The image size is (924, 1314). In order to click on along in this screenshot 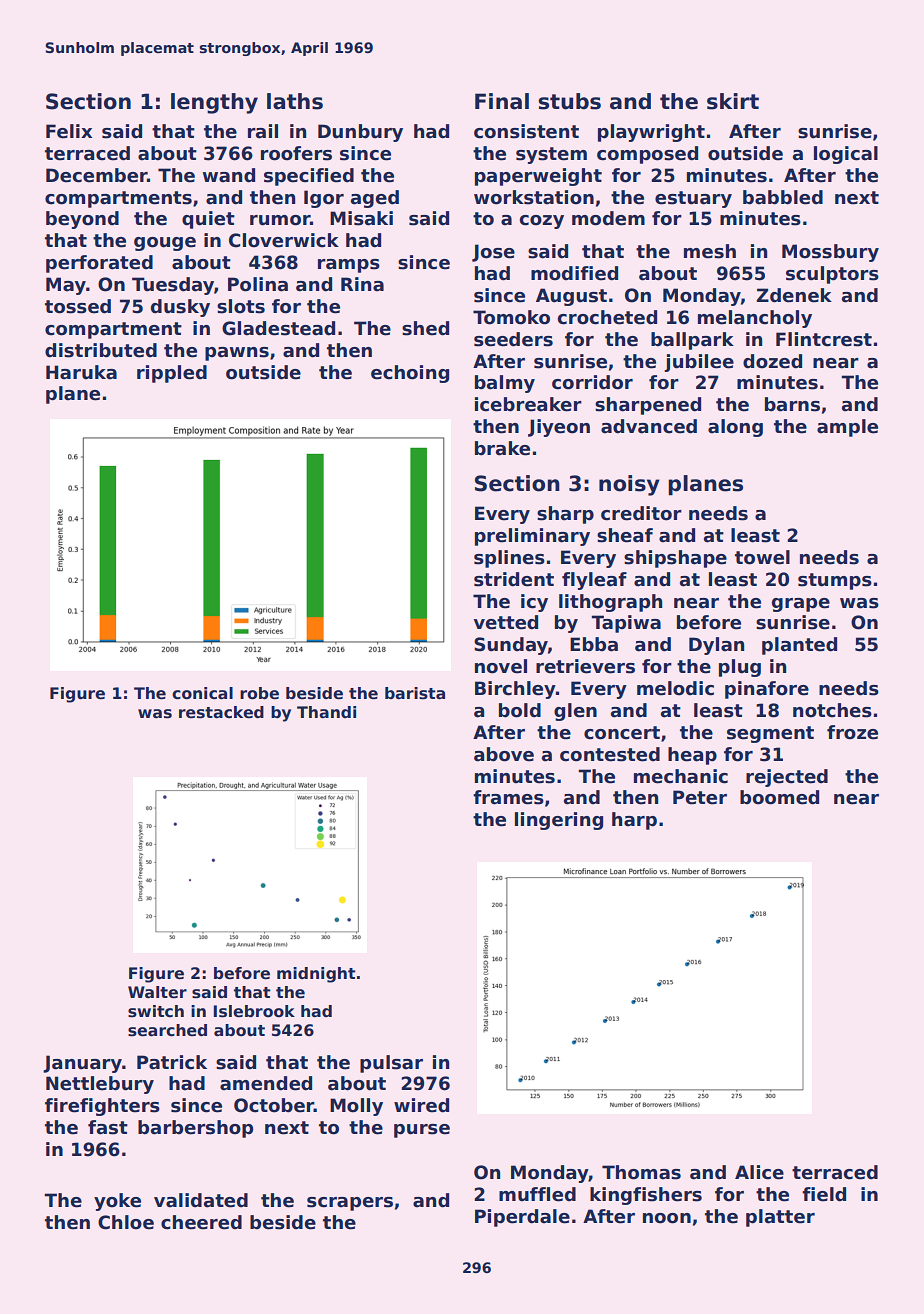, I will do `click(735, 428)`.
